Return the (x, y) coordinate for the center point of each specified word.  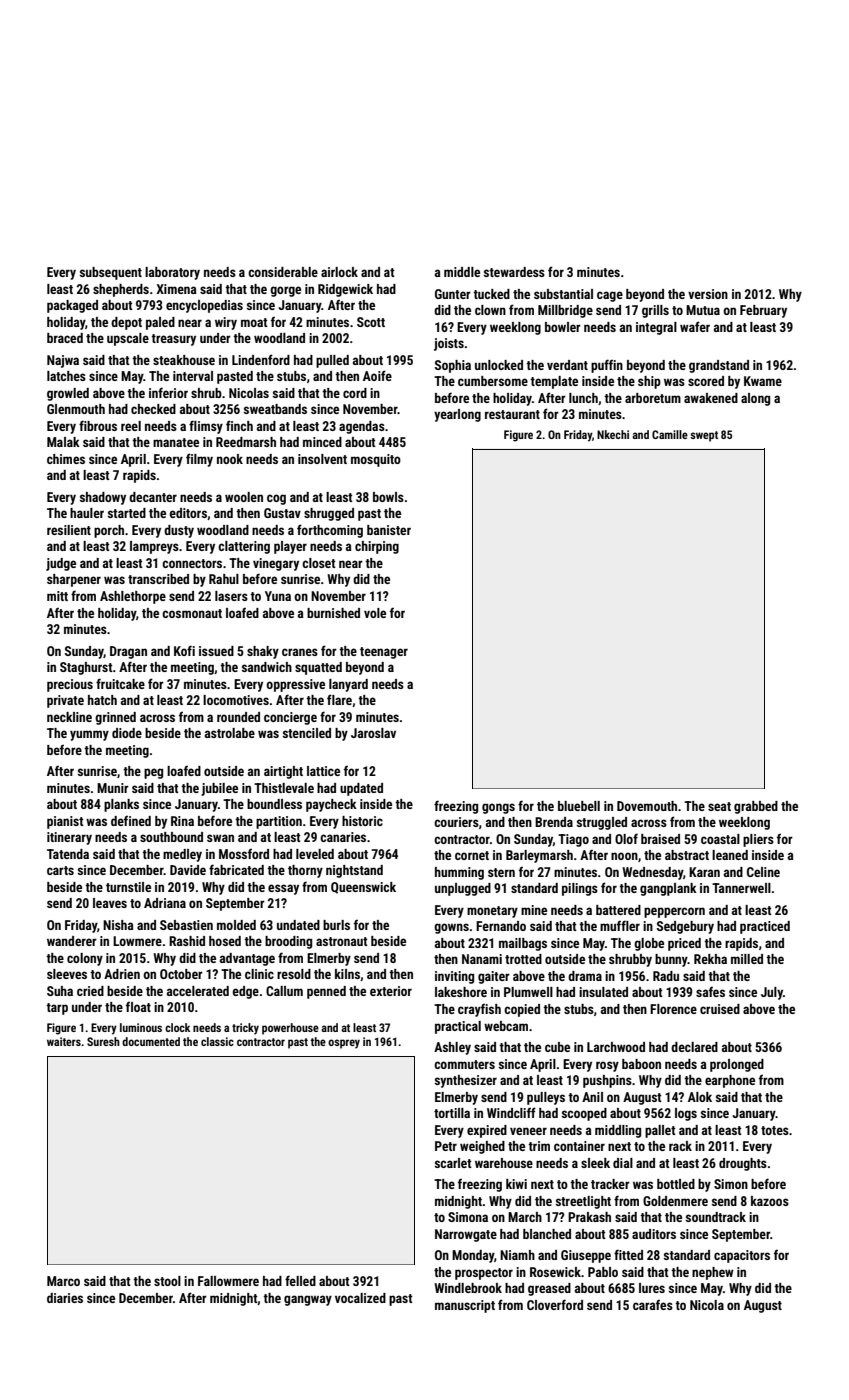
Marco (63, 1281)
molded (236, 925)
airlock (339, 272)
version (708, 294)
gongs (498, 808)
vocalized (360, 1298)
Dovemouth (647, 806)
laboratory (172, 273)
